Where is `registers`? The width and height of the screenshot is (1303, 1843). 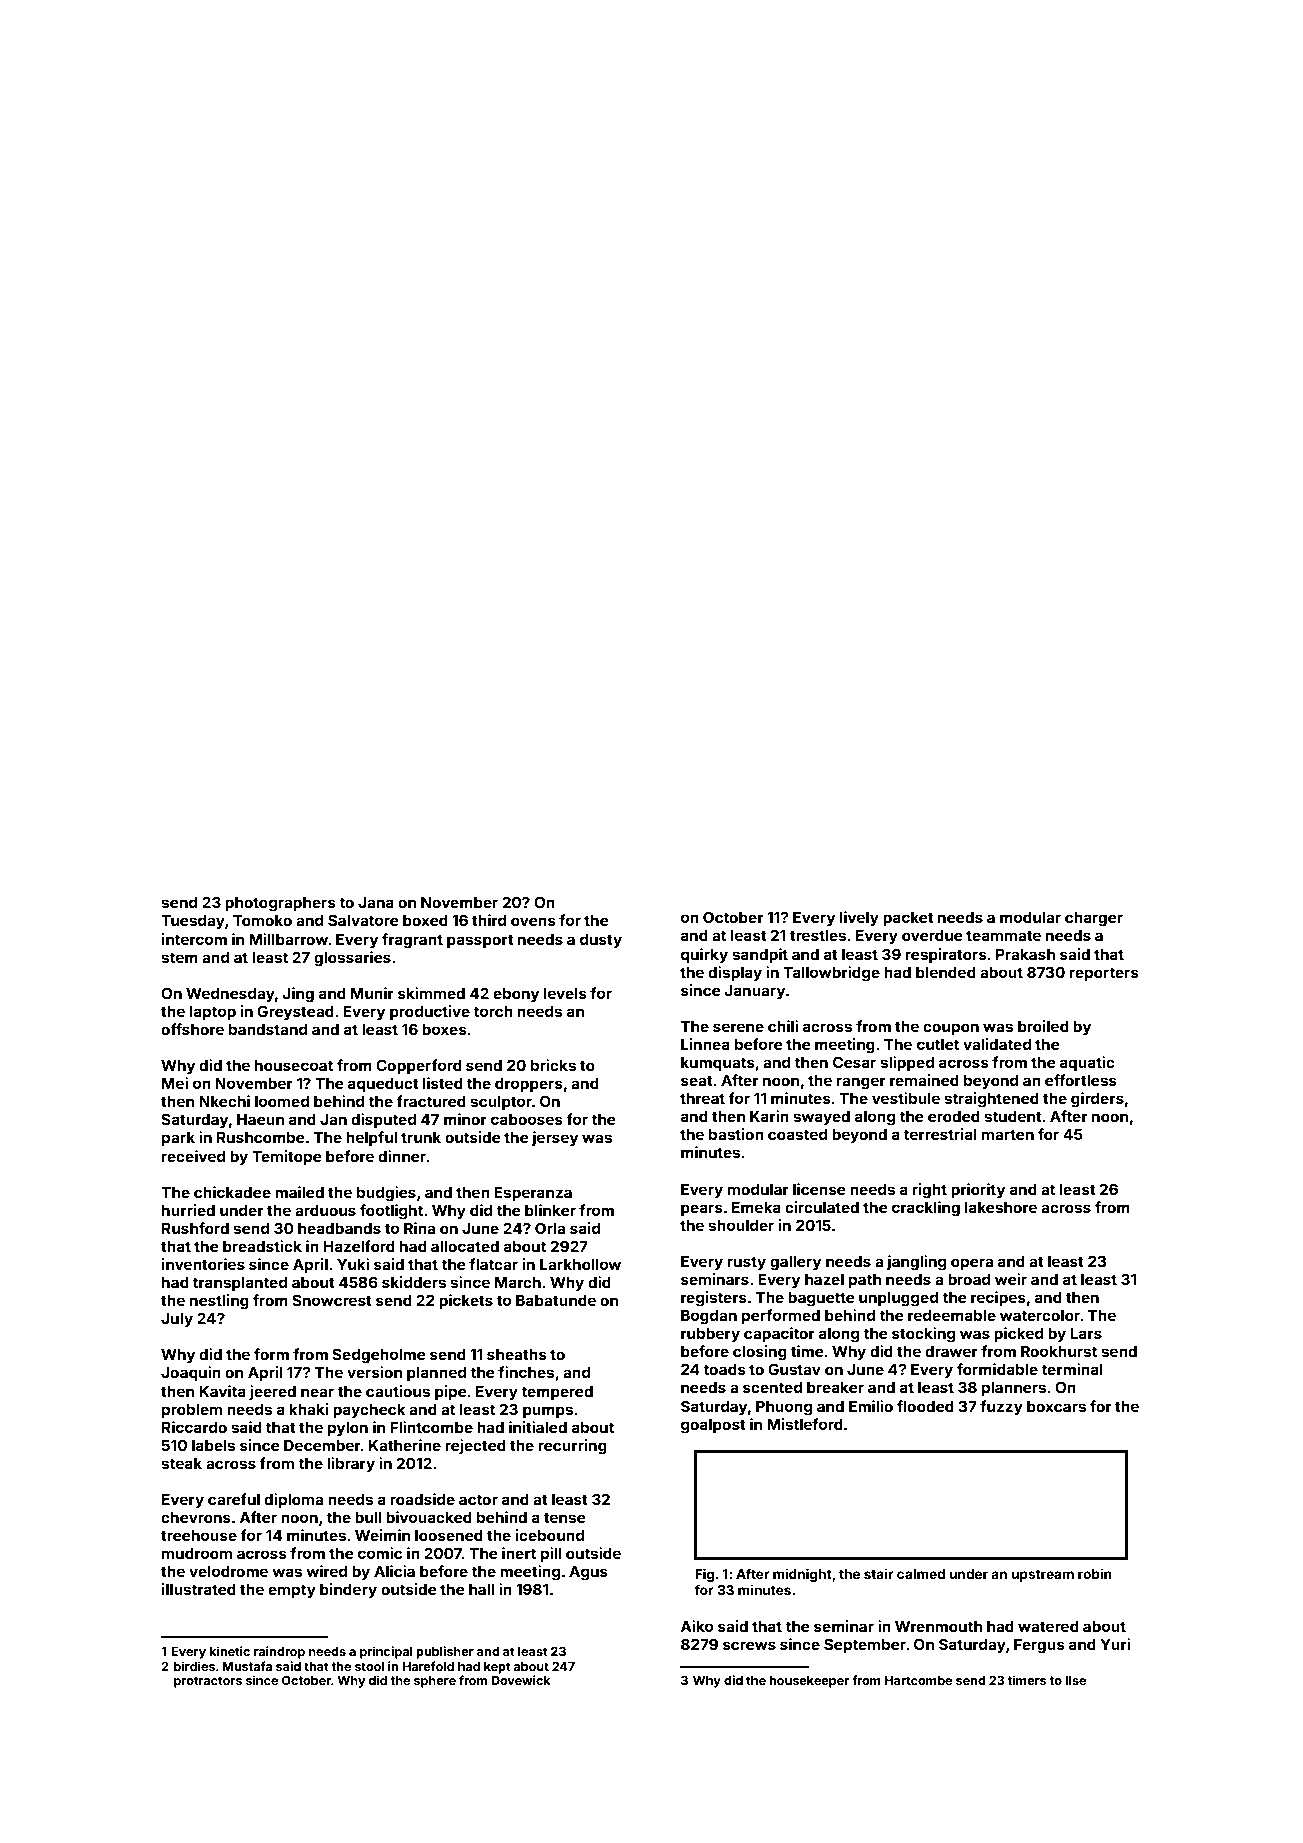 registers is located at coordinates (714, 1299).
